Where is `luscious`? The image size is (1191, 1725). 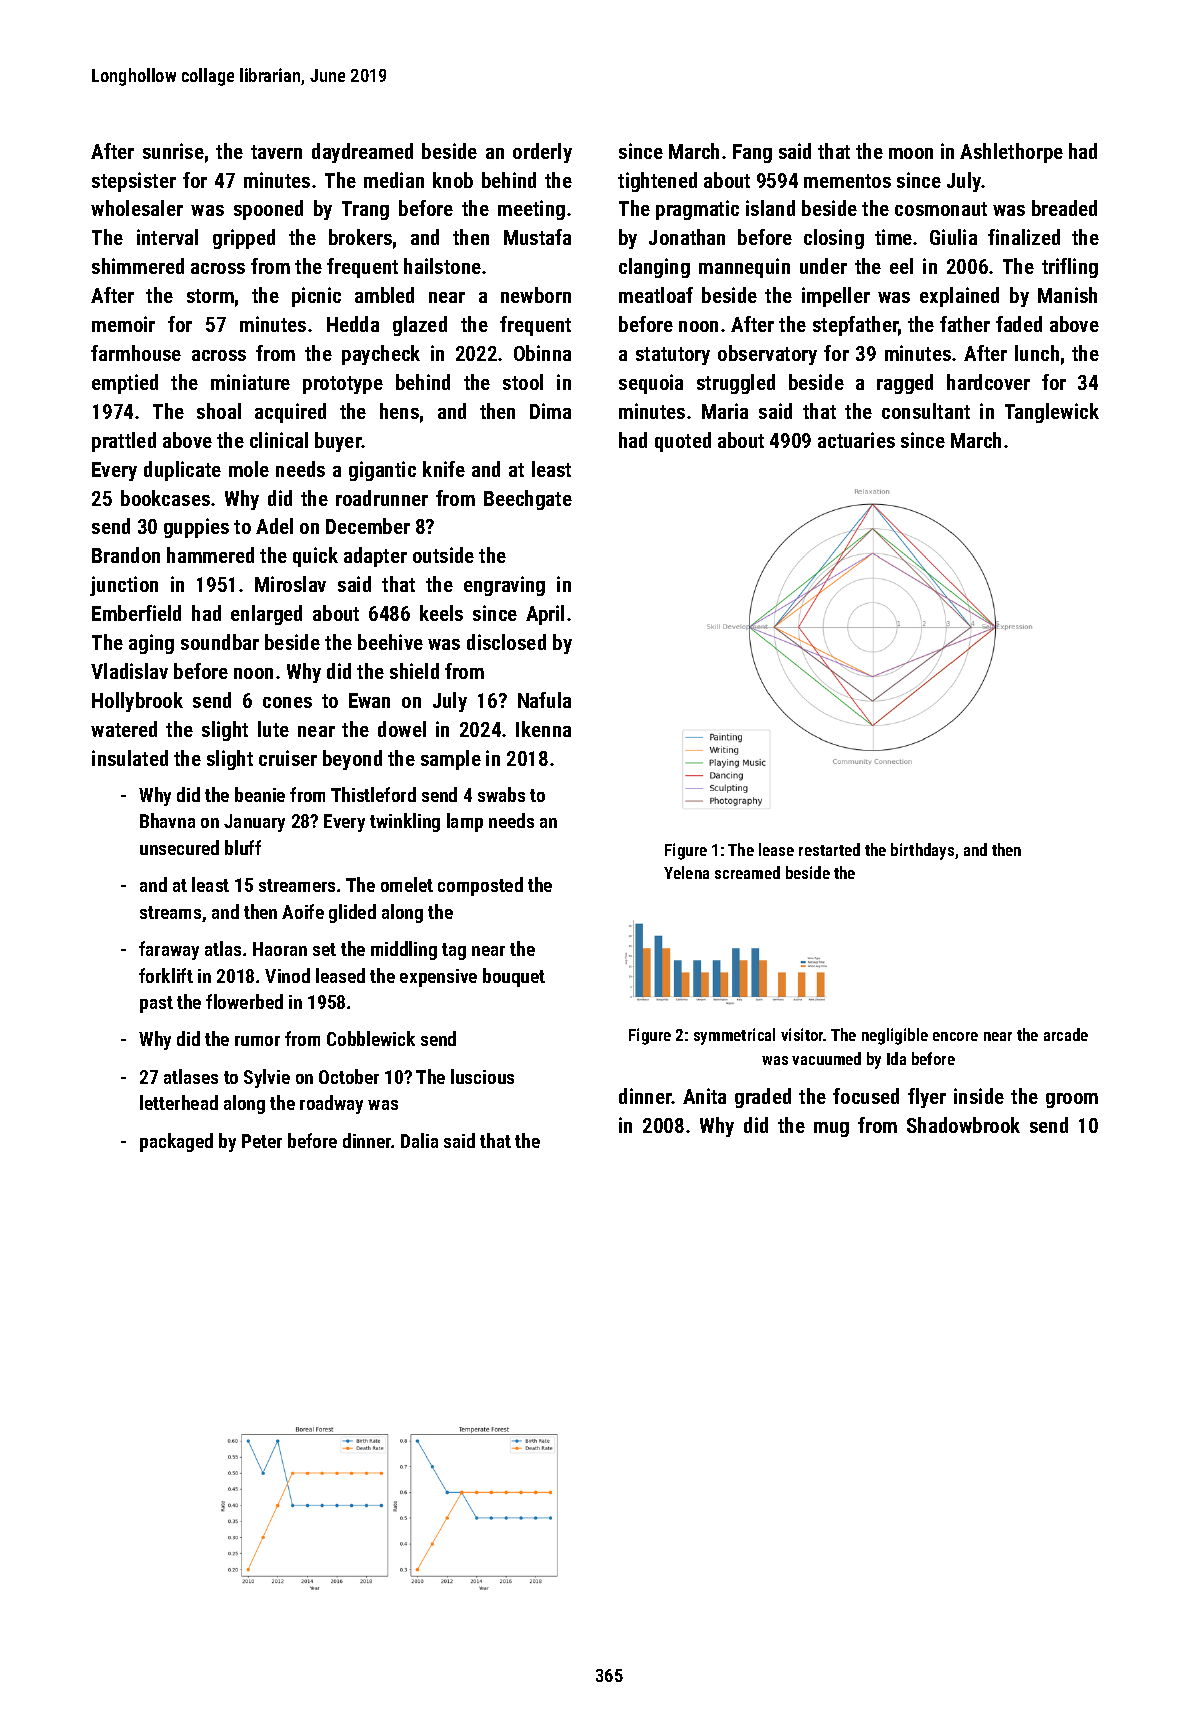
luscious is located at coordinates (482, 1076).
